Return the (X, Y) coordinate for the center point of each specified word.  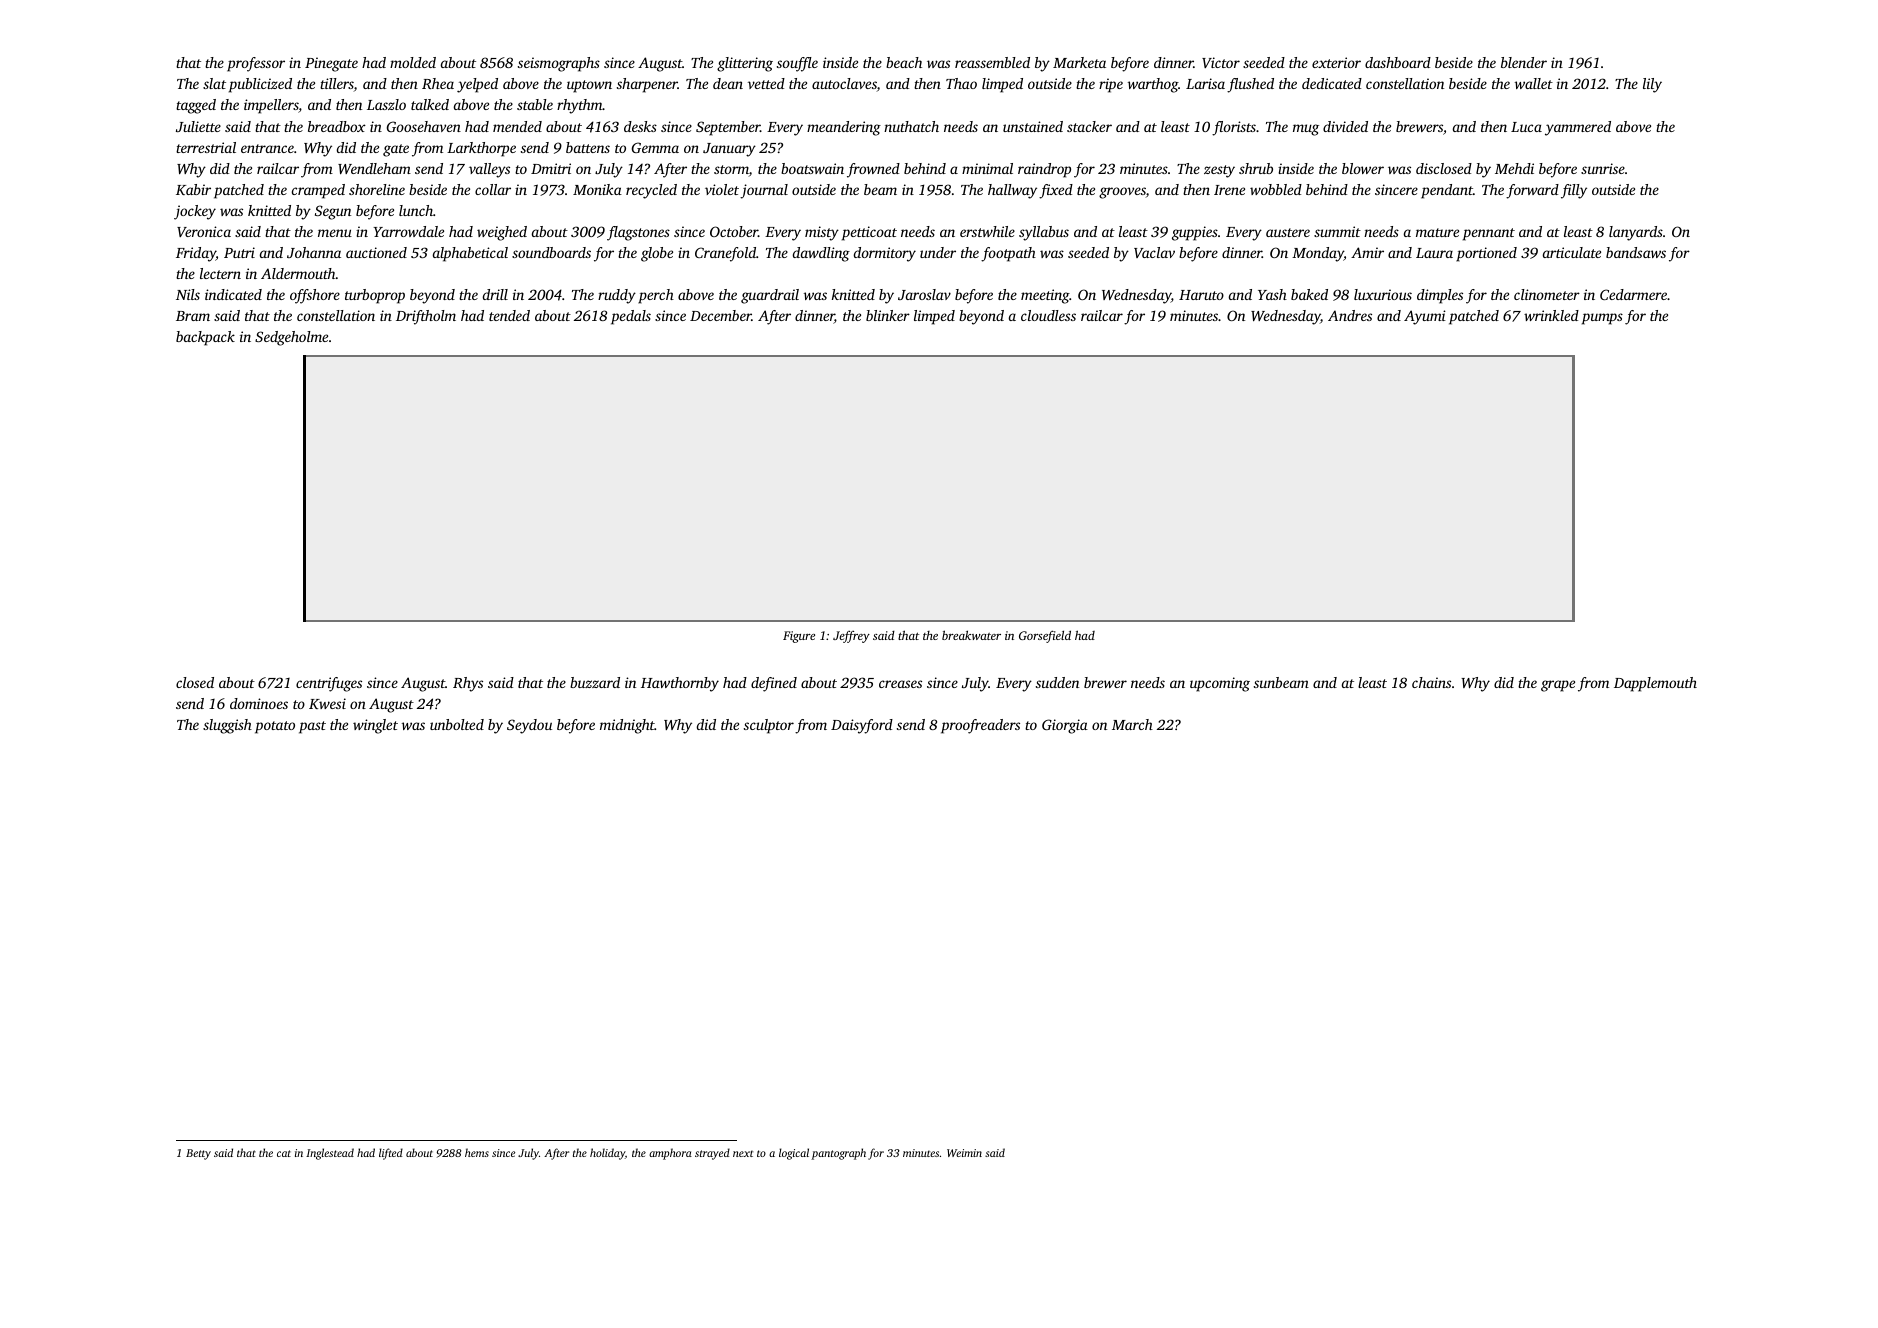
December (721, 315)
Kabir (193, 189)
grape (1558, 686)
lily (1652, 85)
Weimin (964, 1153)
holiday (607, 1154)
